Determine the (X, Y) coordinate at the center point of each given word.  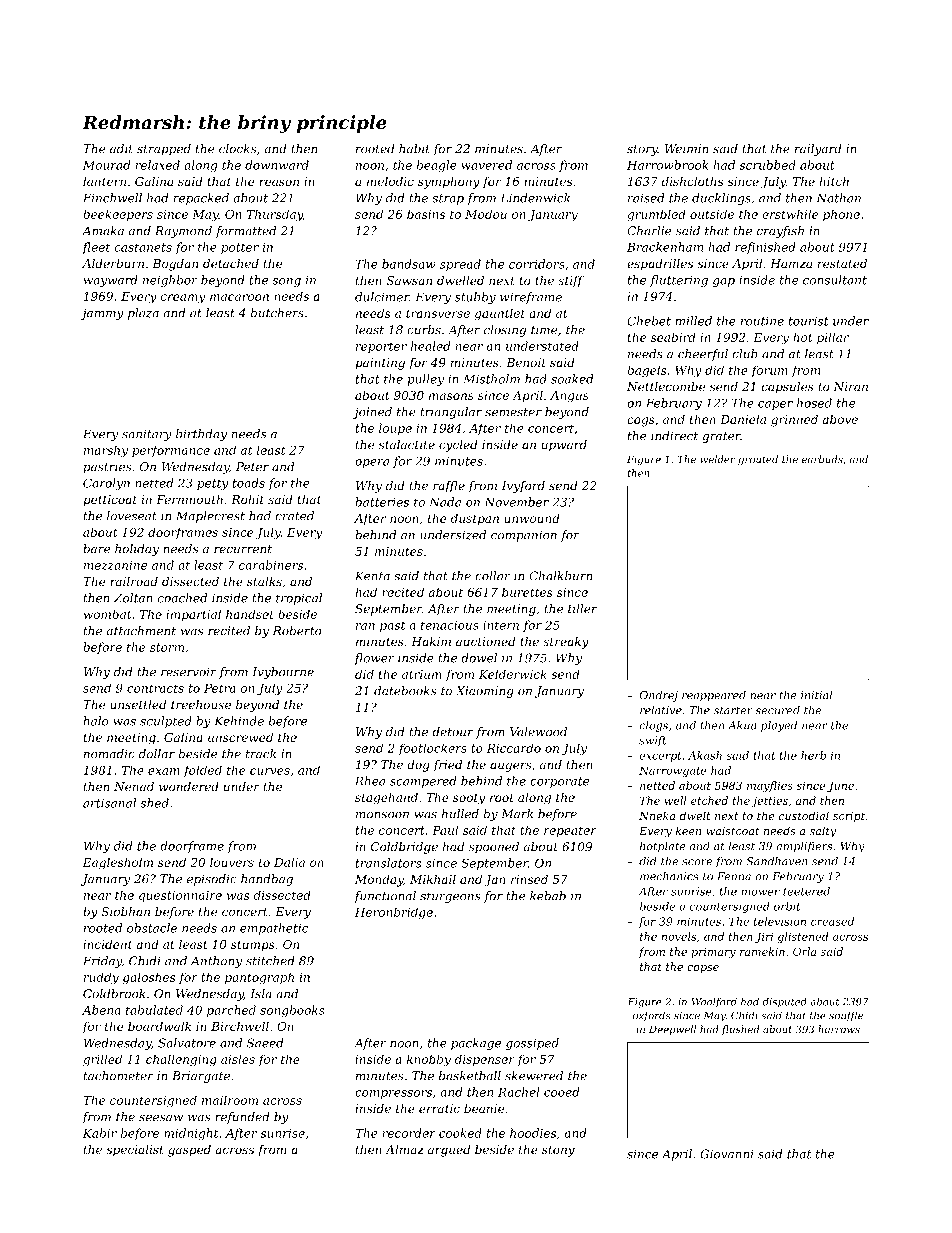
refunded (242, 1118)
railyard (818, 150)
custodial (804, 815)
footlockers (432, 749)
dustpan (475, 519)
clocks (237, 149)
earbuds (822, 459)
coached (182, 598)
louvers (232, 862)
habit (414, 149)
